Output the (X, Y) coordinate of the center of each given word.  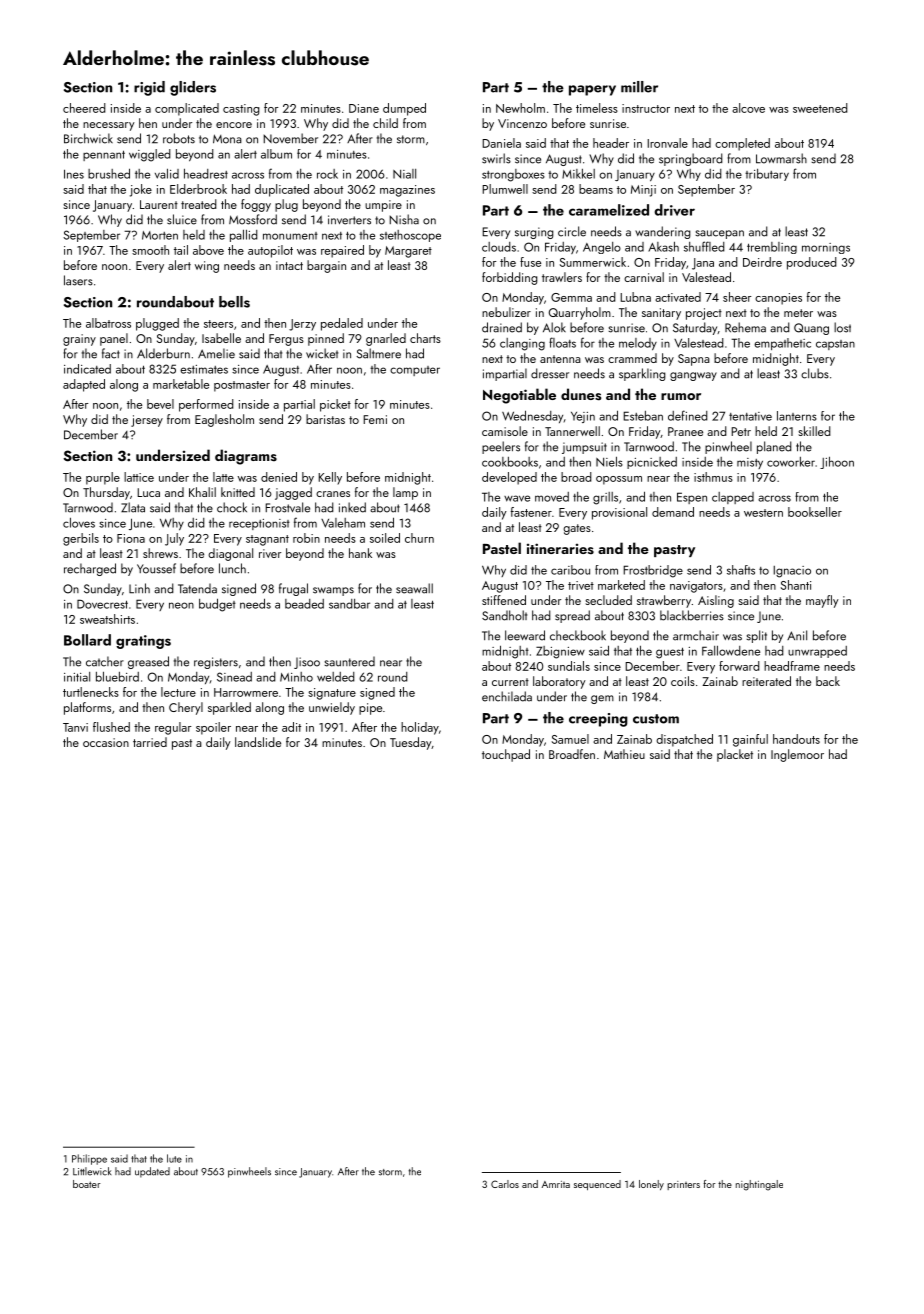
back (828, 681)
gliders (193, 88)
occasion (106, 742)
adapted (84, 385)
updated (152, 1172)
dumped (404, 109)
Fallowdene (731, 651)
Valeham (343, 523)
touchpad (506, 755)
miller (639, 87)
